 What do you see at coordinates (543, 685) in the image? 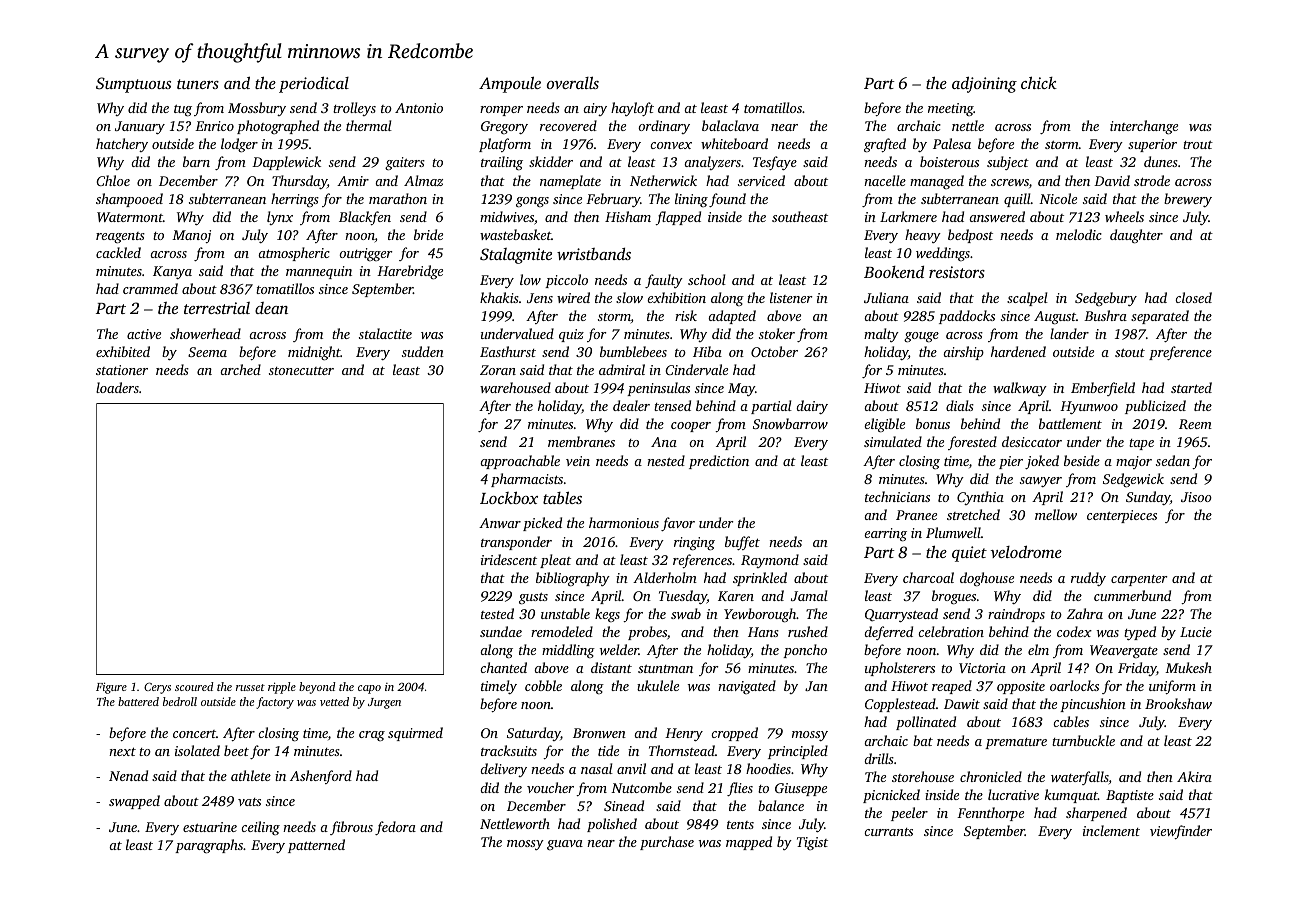
I see `cobble` at bounding box center [543, 685].
